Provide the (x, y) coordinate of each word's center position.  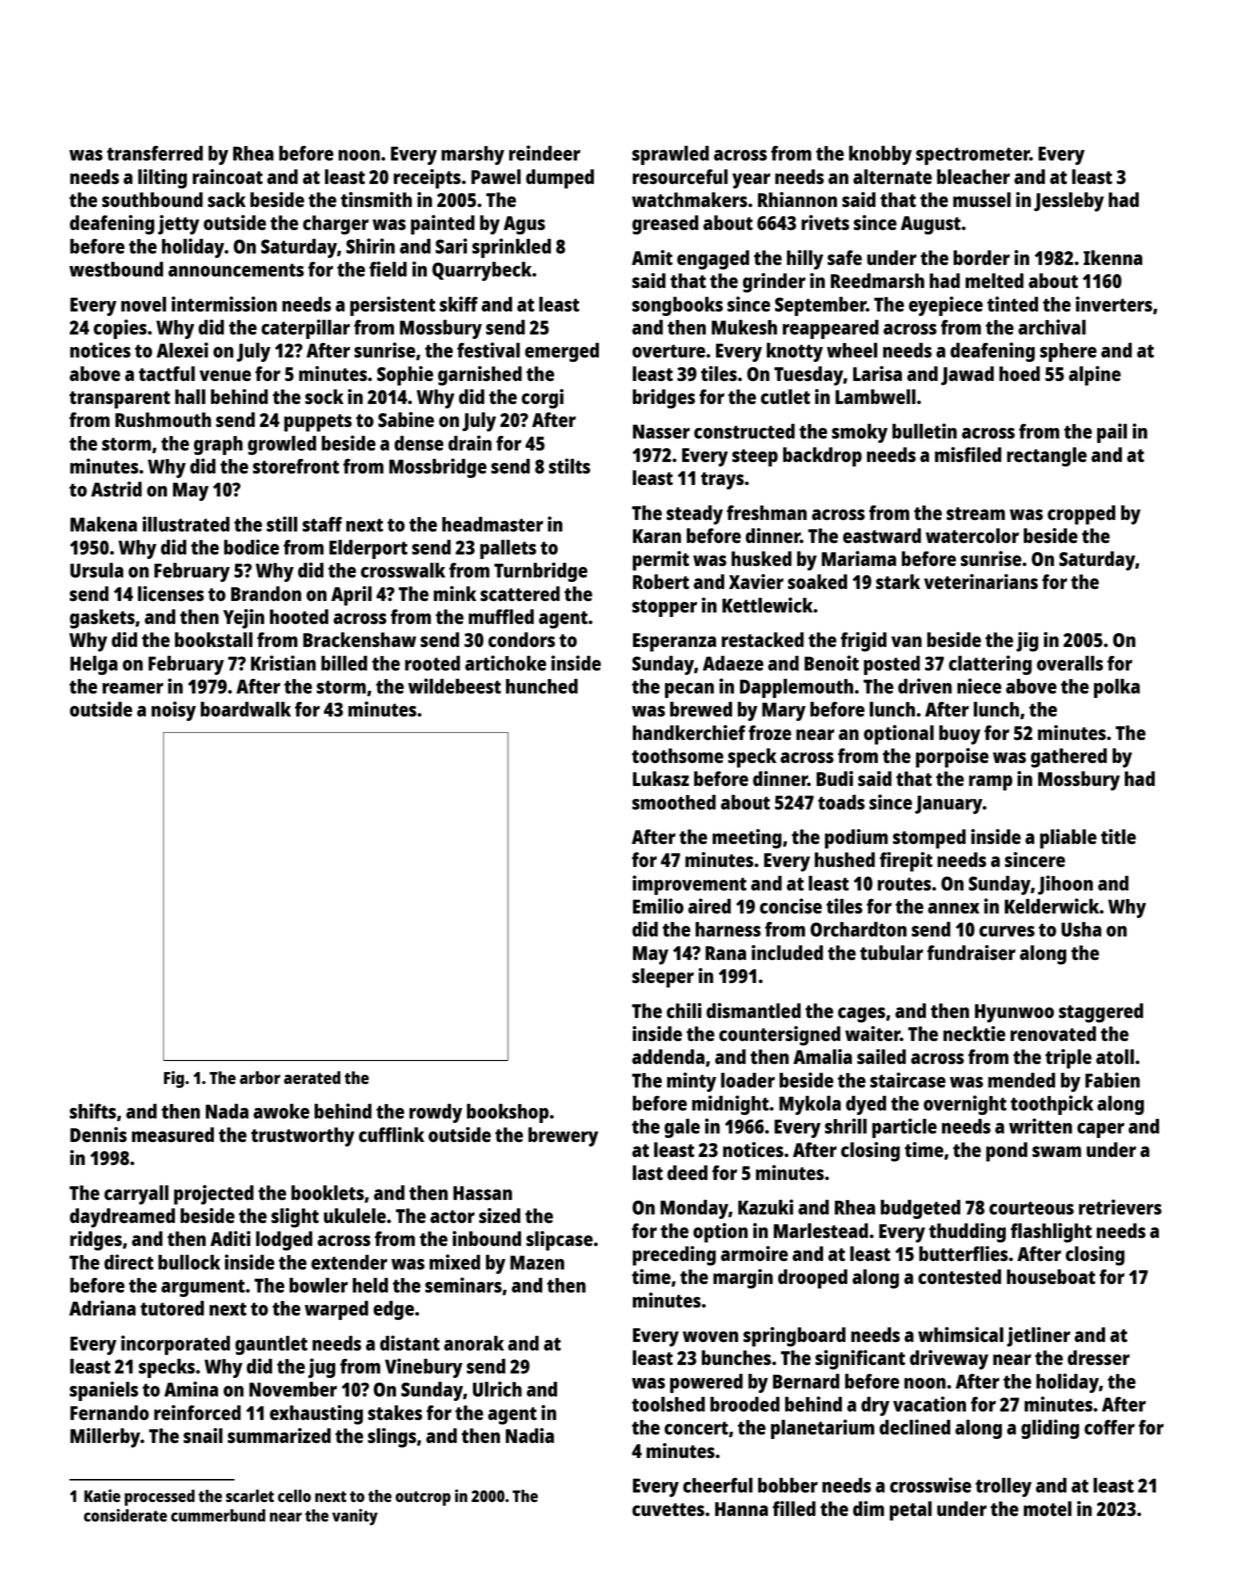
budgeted (920, 1209)
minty (691, 1082)
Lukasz (661, 778)
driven (925, 686)
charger (336, 225)
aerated (312, 1077)
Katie (102, 1495)
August (931, 225)
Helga (94, 665)
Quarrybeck (482, 271)
